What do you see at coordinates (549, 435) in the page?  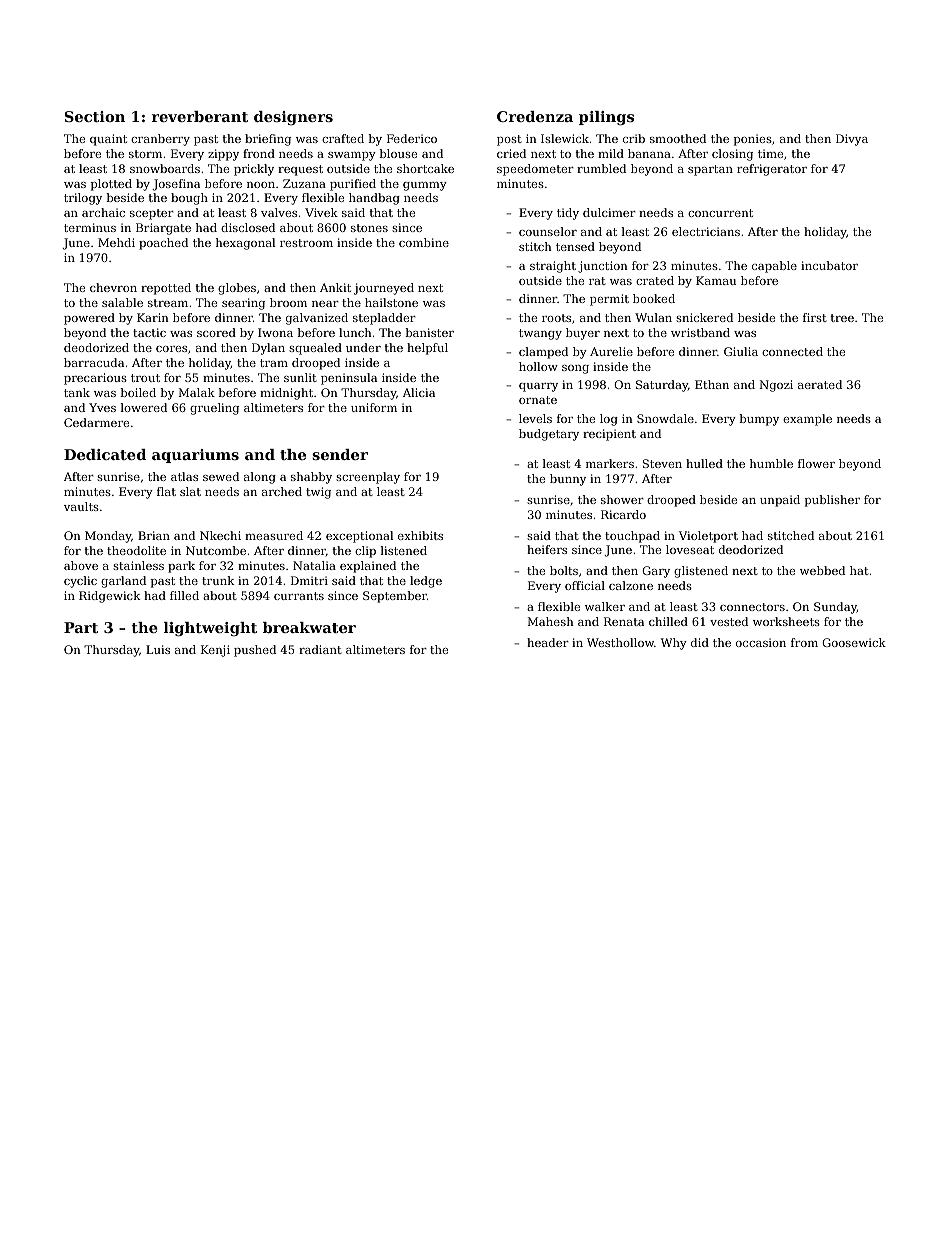 I see `budgetary` at bounding box center [549, 435].
